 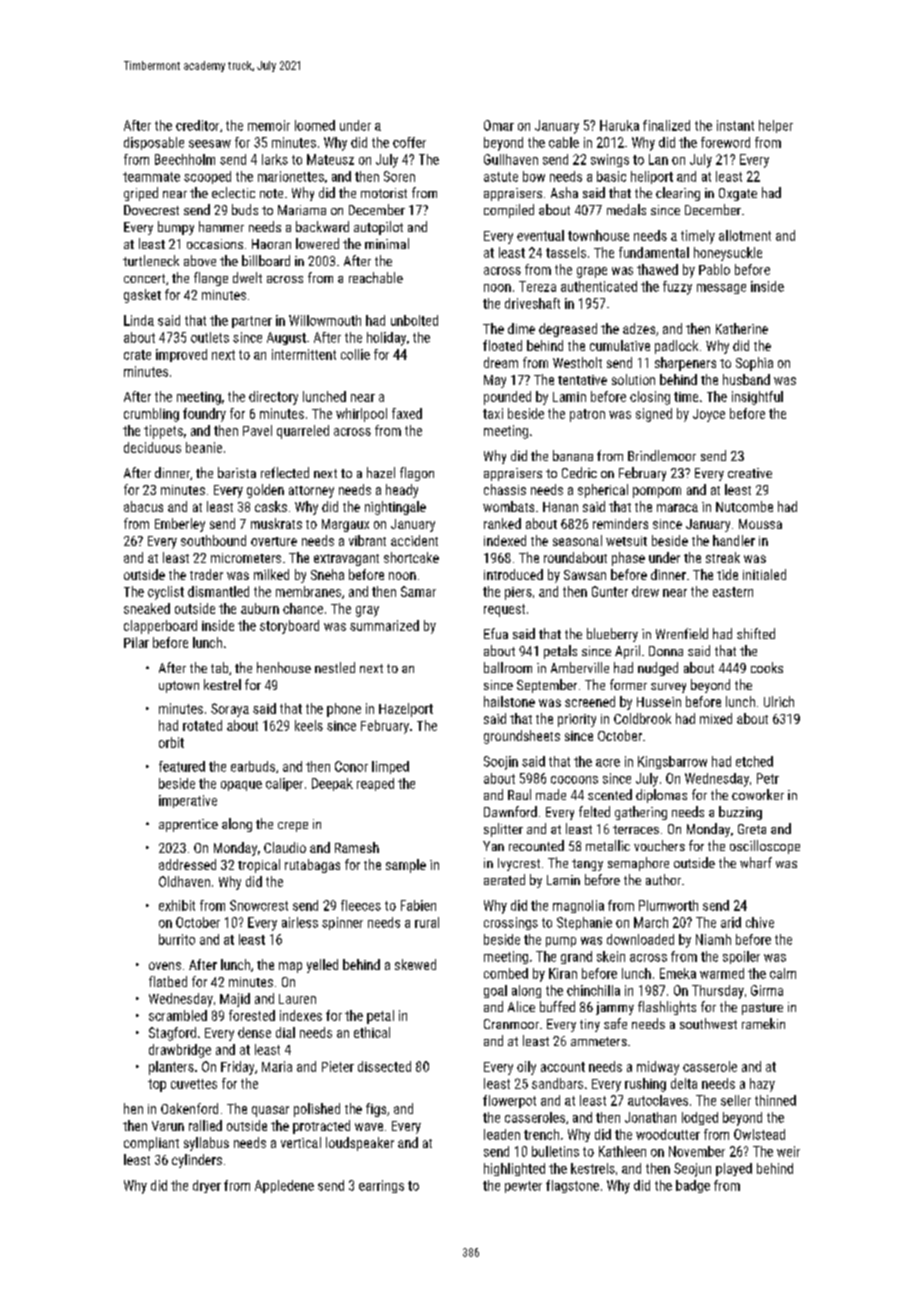 What do you see at coordinates (523, 1187) in the page?
I see `pewter` at bounding box center [523, 1187].
